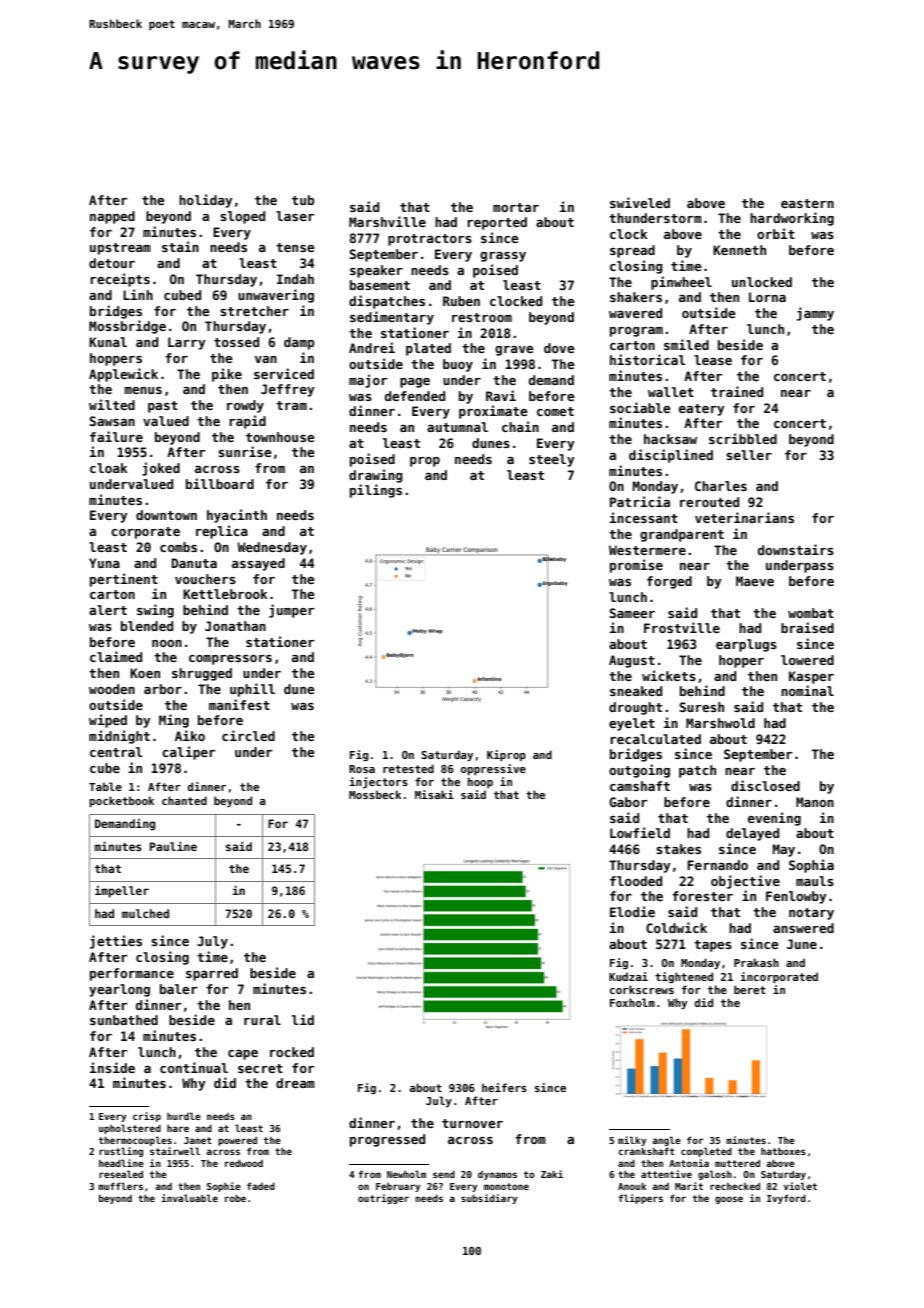  I want to click on flippers, so click(640, 1199).
